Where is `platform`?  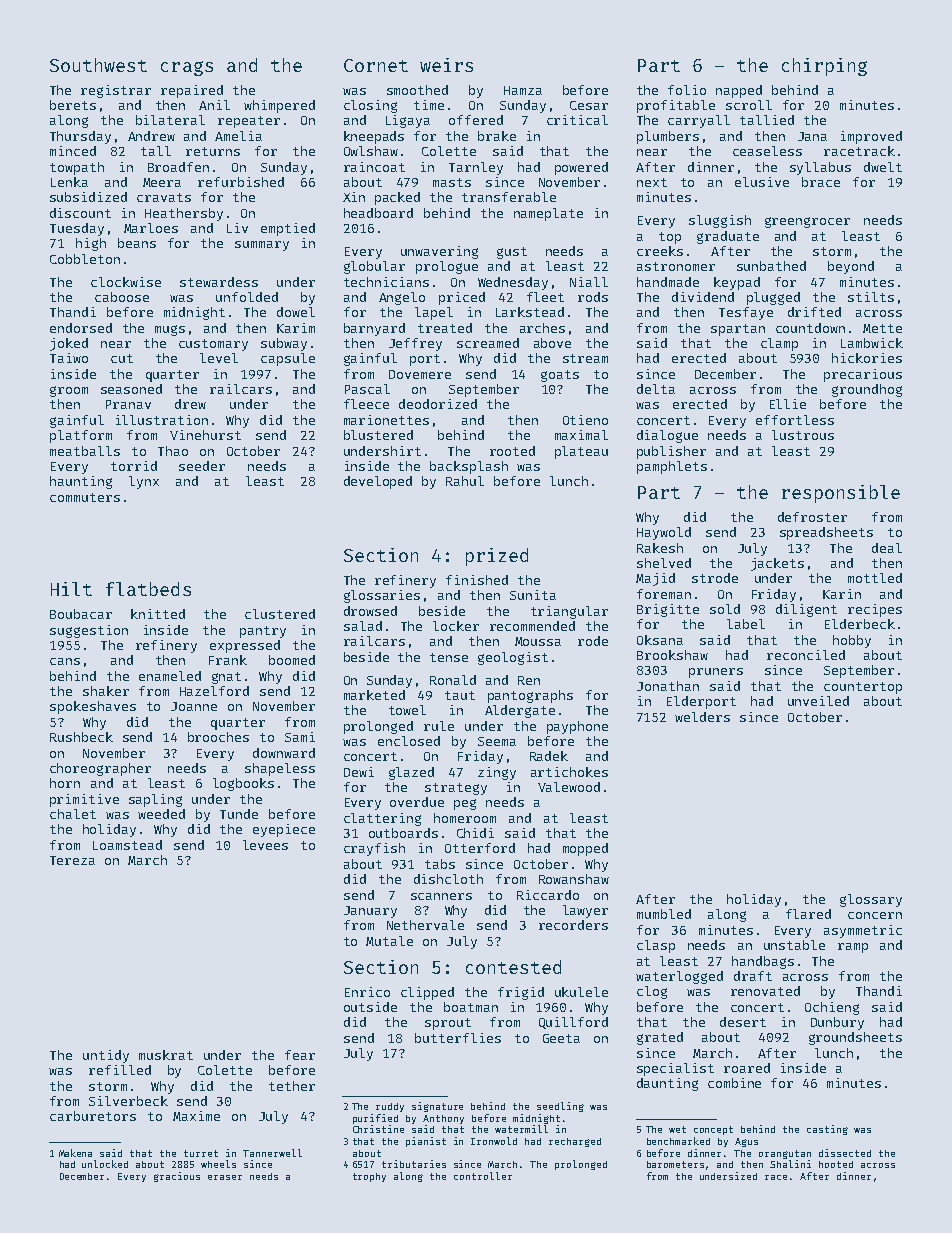
platform is located at coordinates (81, 436).
